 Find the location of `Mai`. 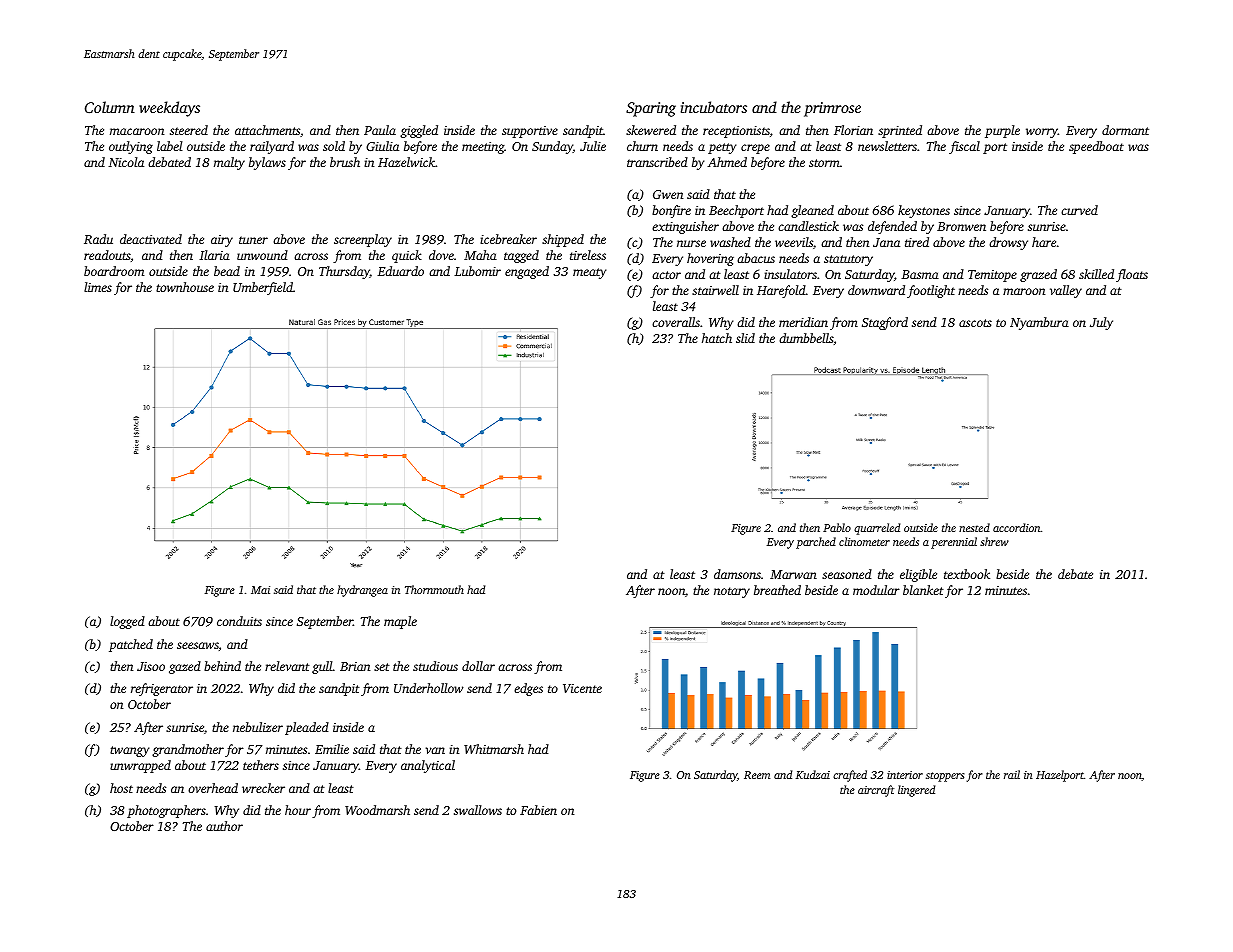

Mai is located at coordinates (260, 590).
